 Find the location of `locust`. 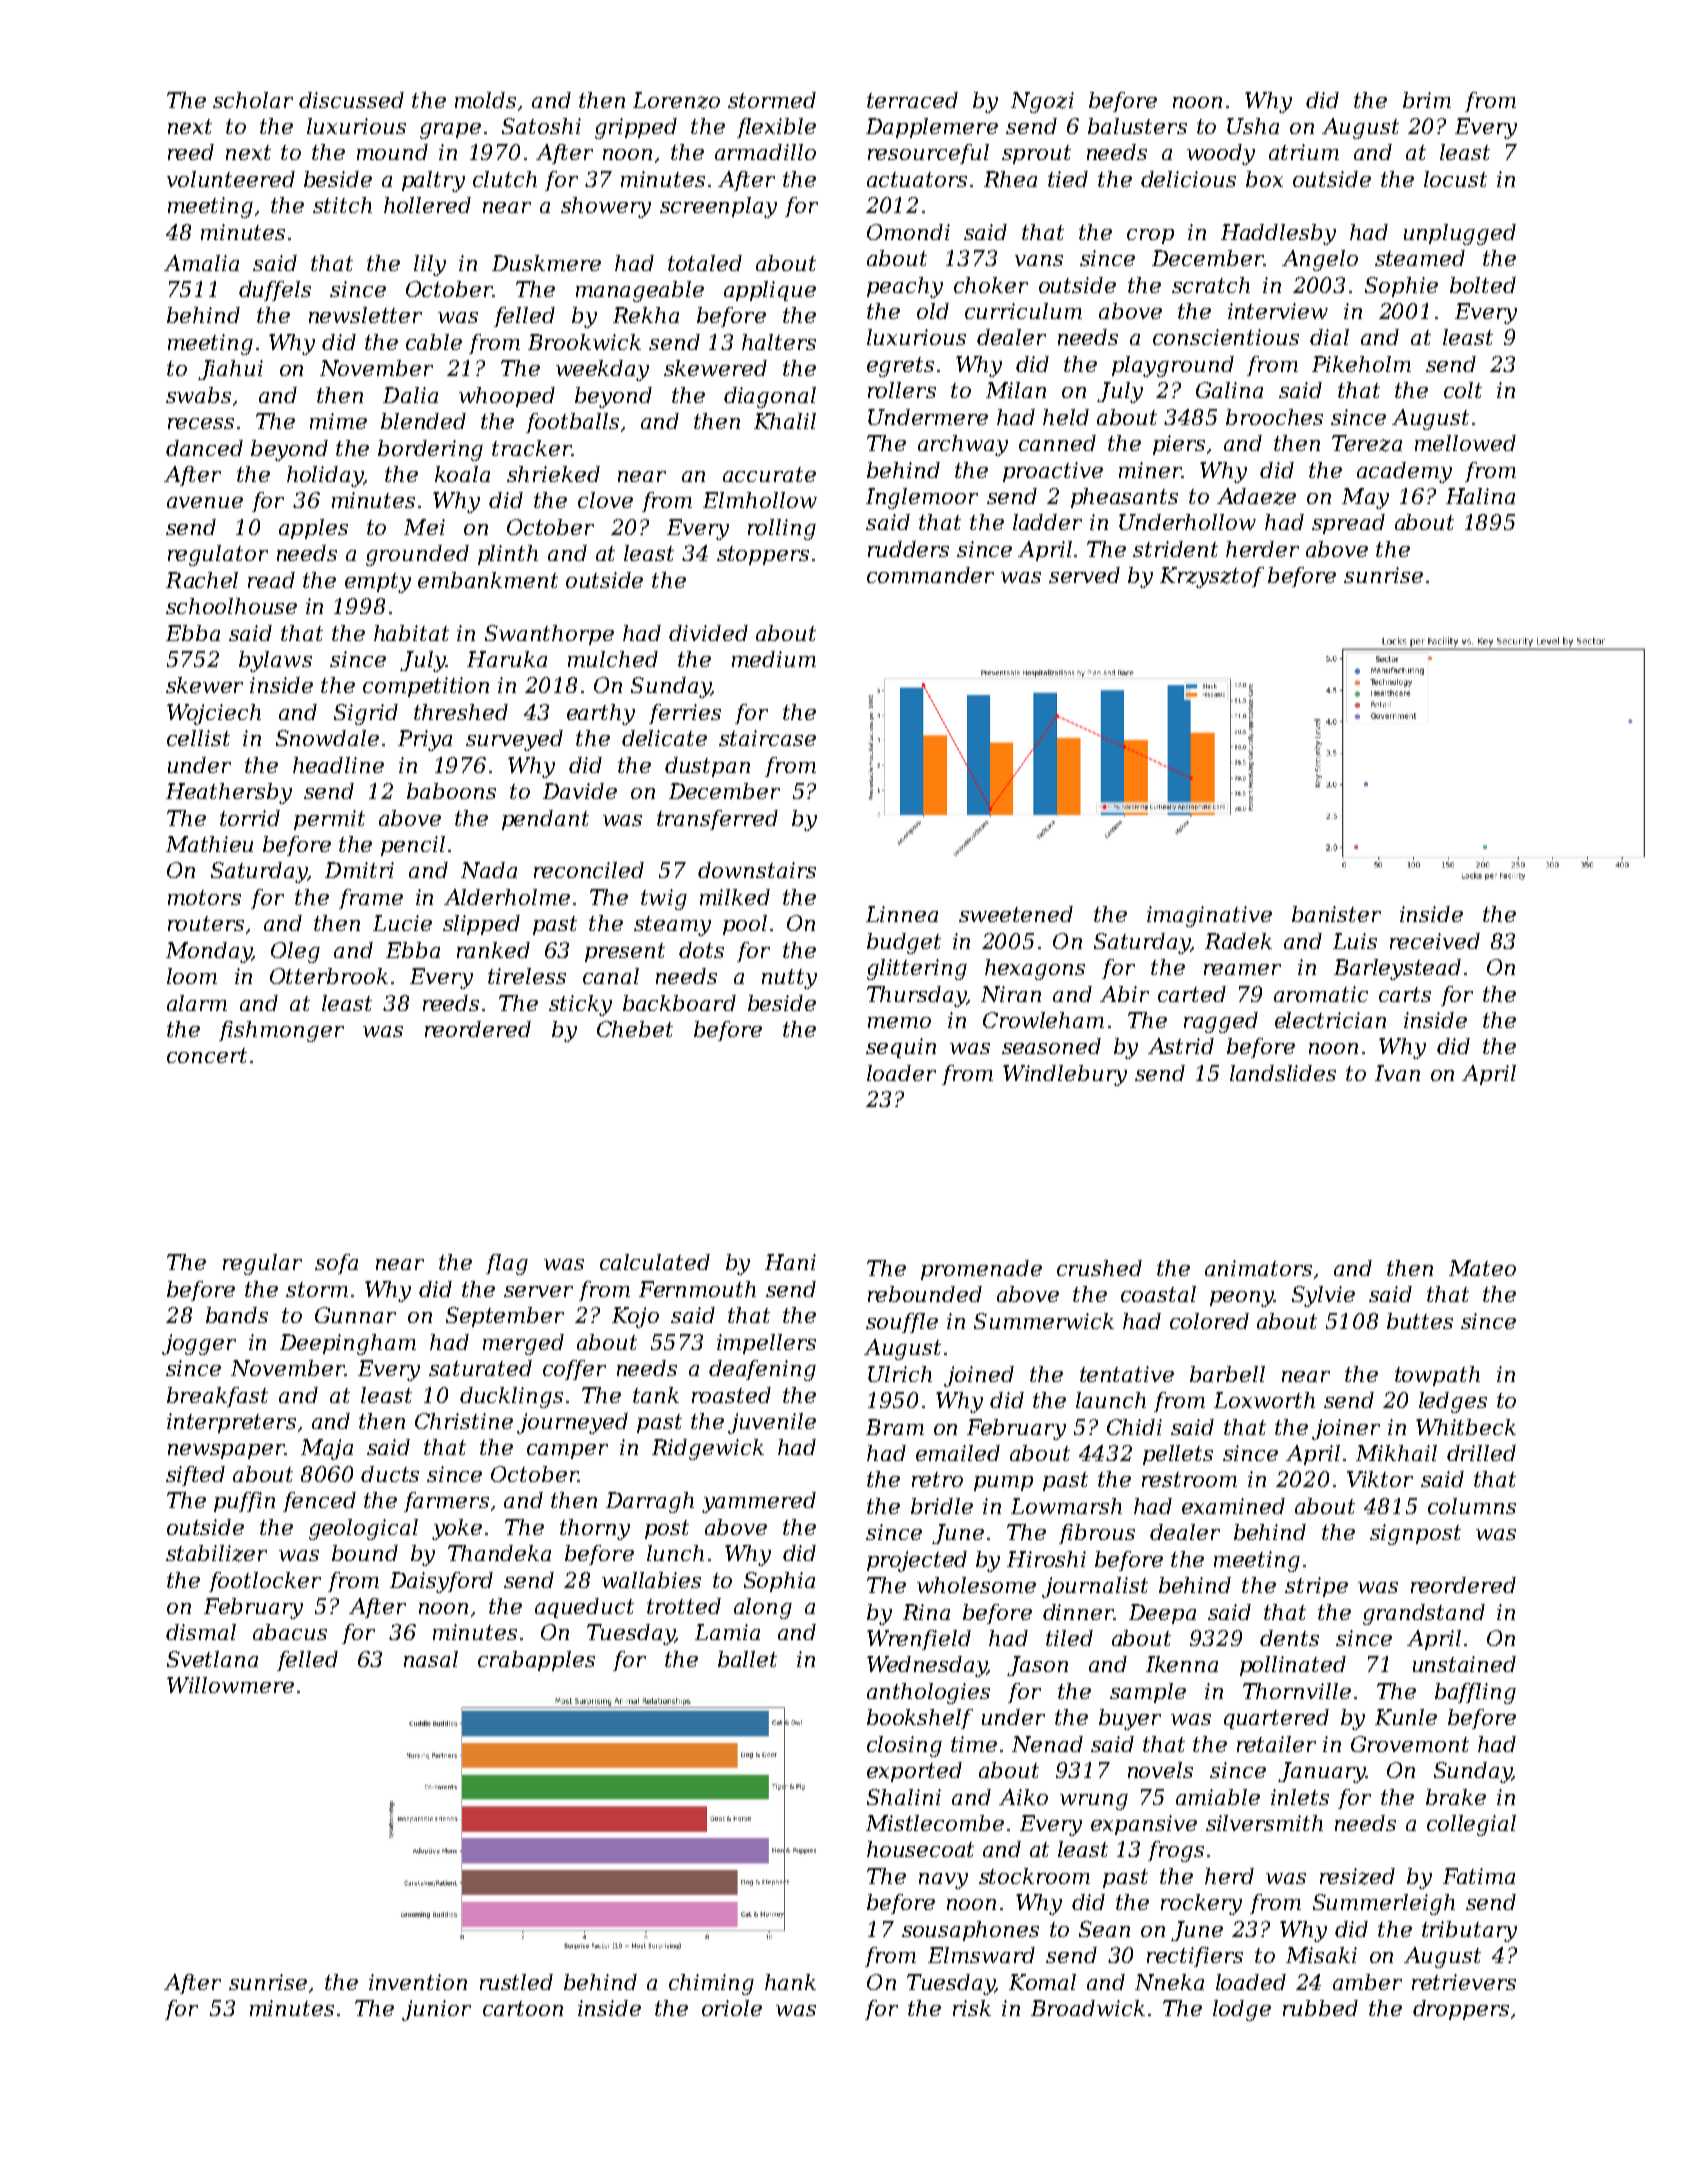

locust is located at coordinates (1455, 179).
